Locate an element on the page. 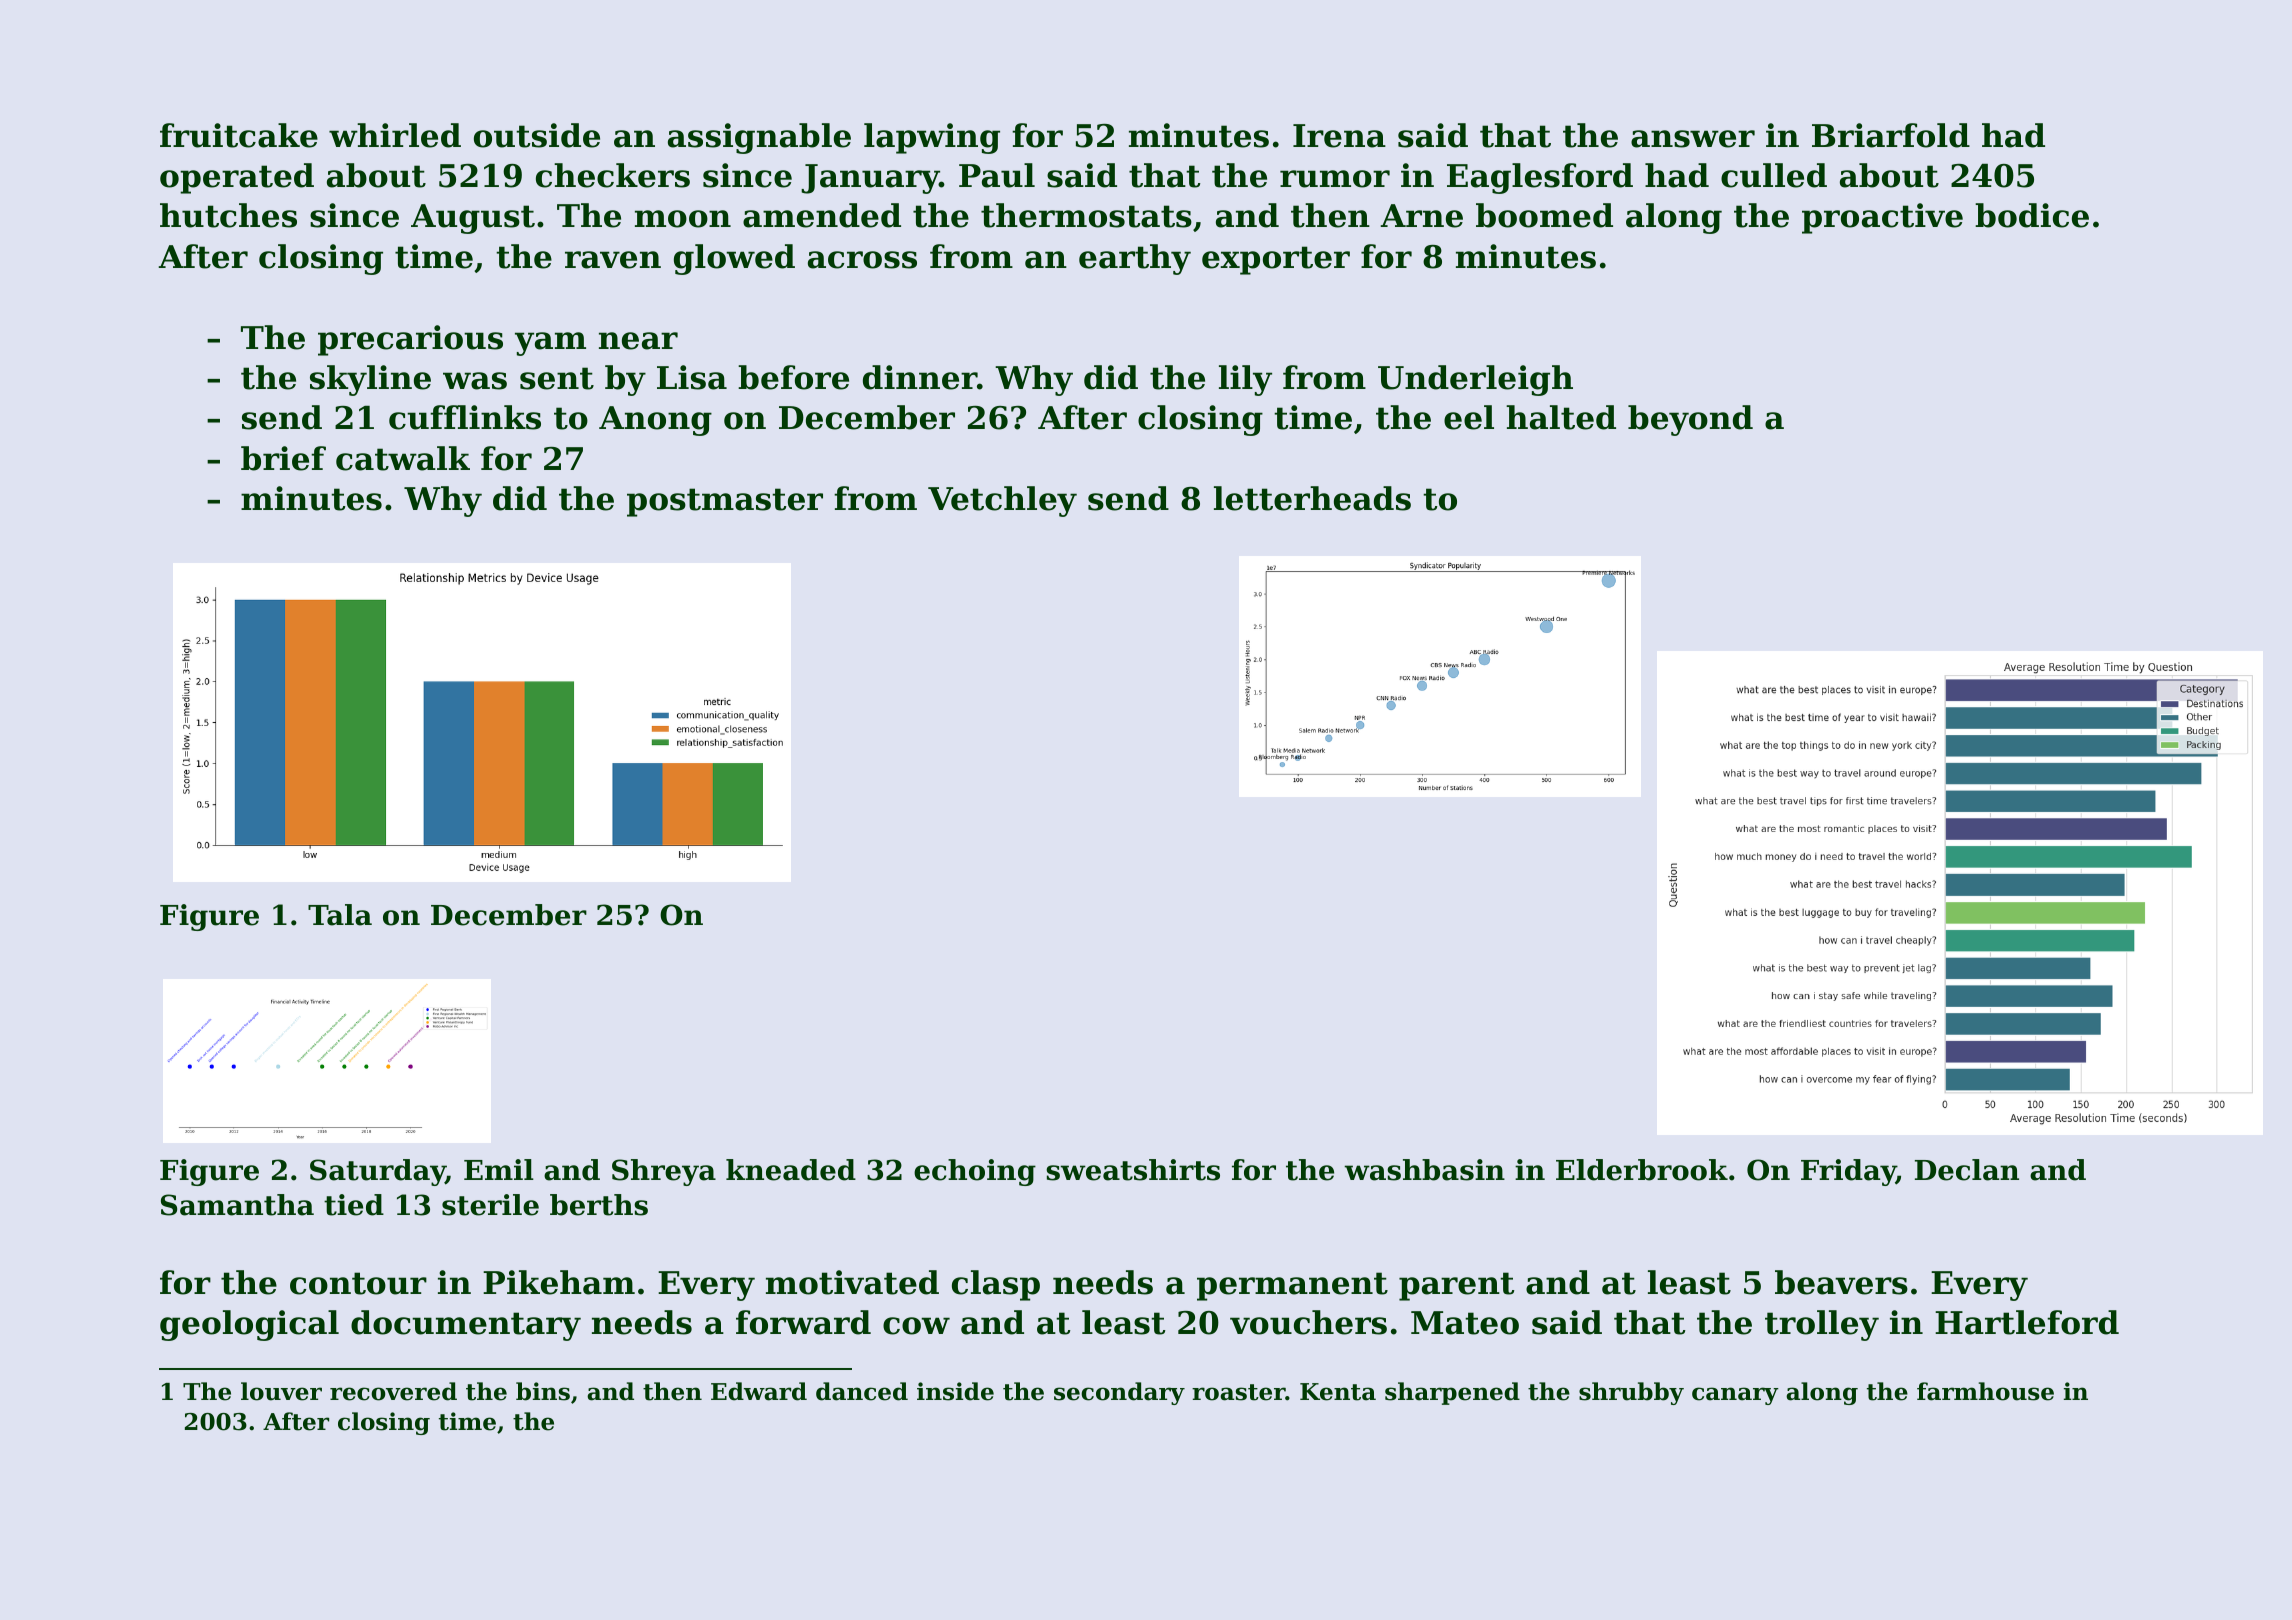  lapwing is located at coordinates (932, 138).
